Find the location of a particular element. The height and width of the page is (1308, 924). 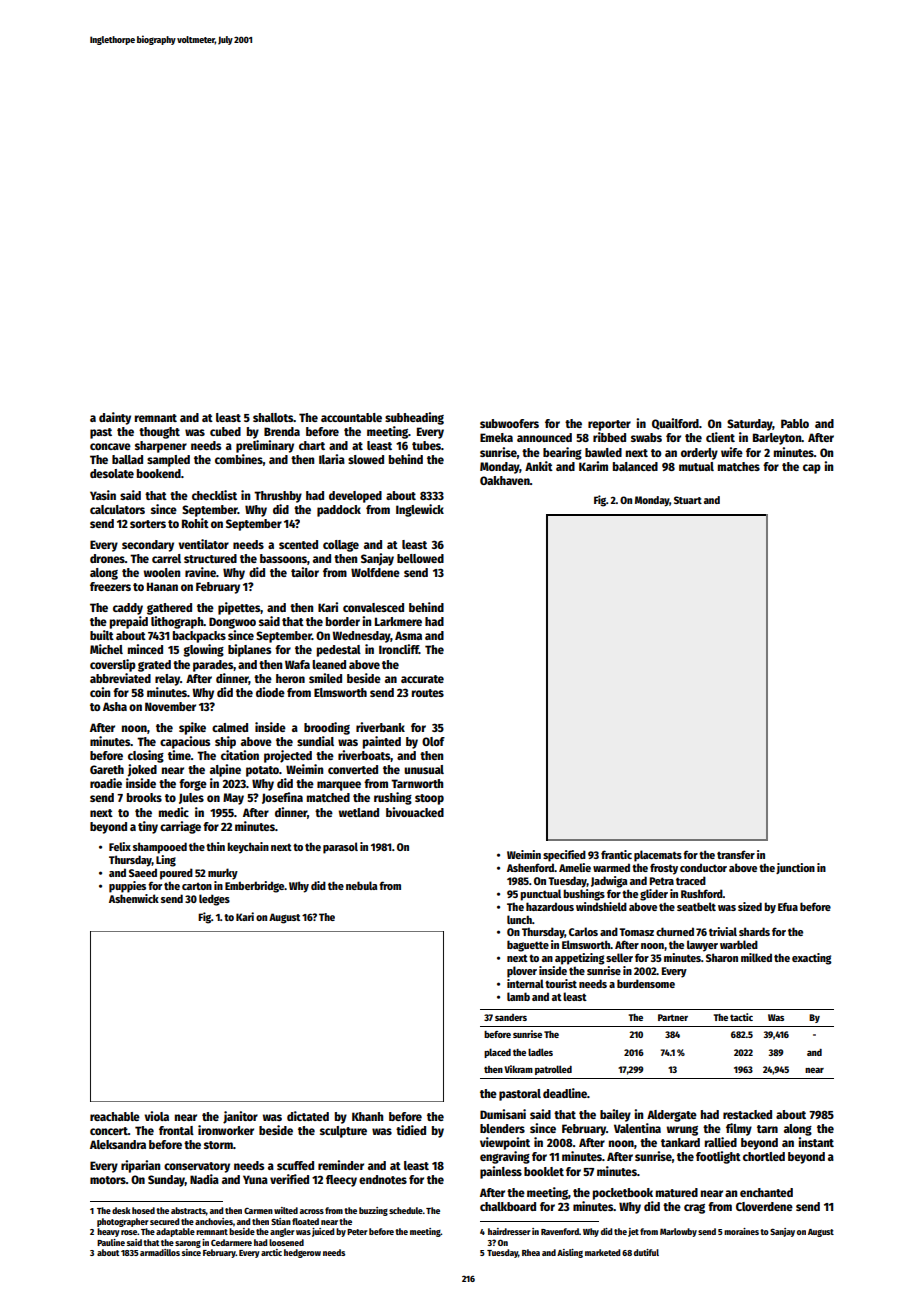

transfer is located at coordinates (736, 854).
